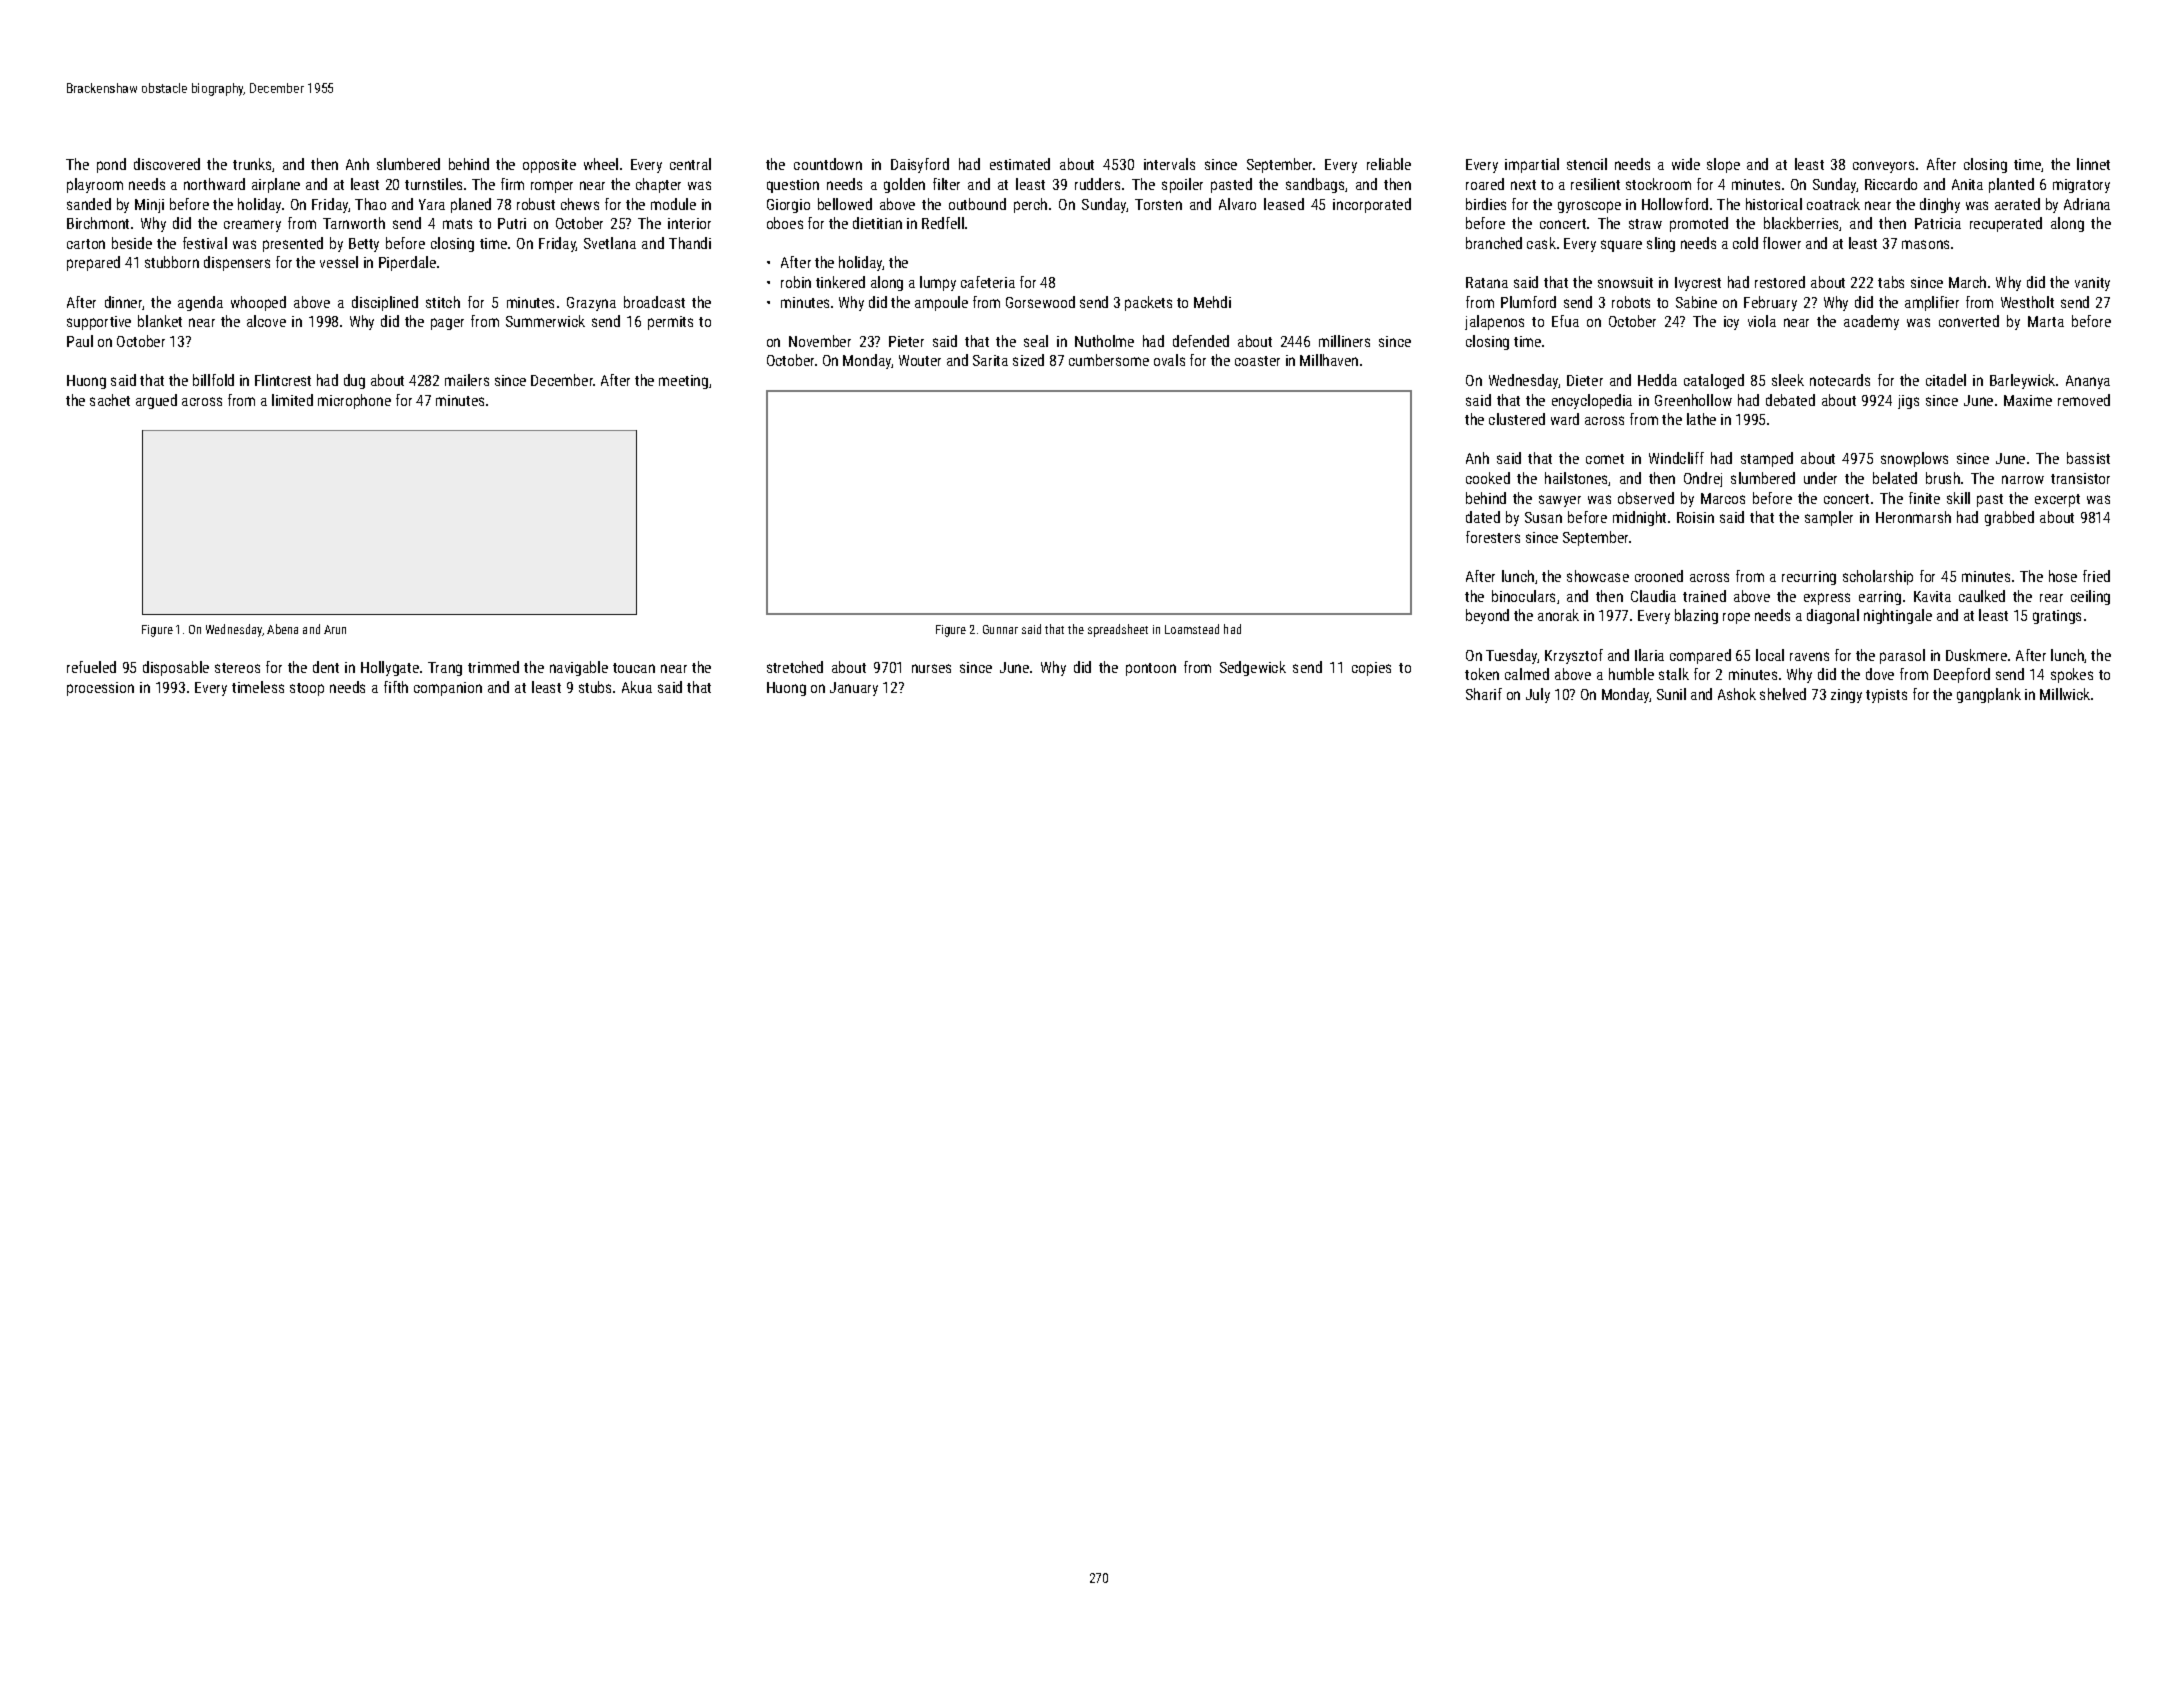  What do you see at coordinates (1829, 518) in the document?
I see `sampler` at bounding box center [1829, 518].
